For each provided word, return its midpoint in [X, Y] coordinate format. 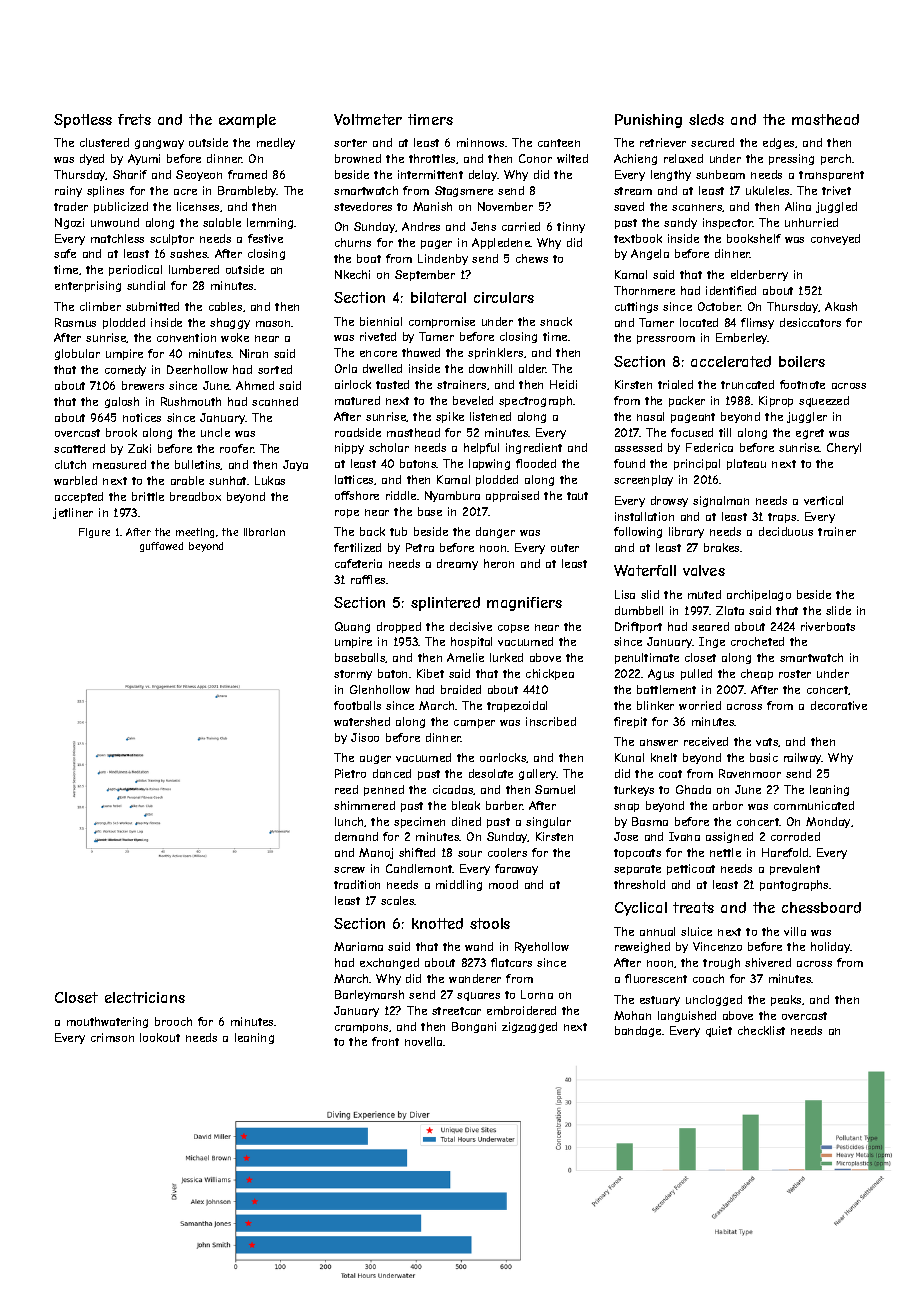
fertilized [357, 547]
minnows [480, 142]
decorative [839, 705]
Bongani [474, 1027]
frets [134, 119]
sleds [706, 119]
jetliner [73, 513]
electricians [145, 997]
